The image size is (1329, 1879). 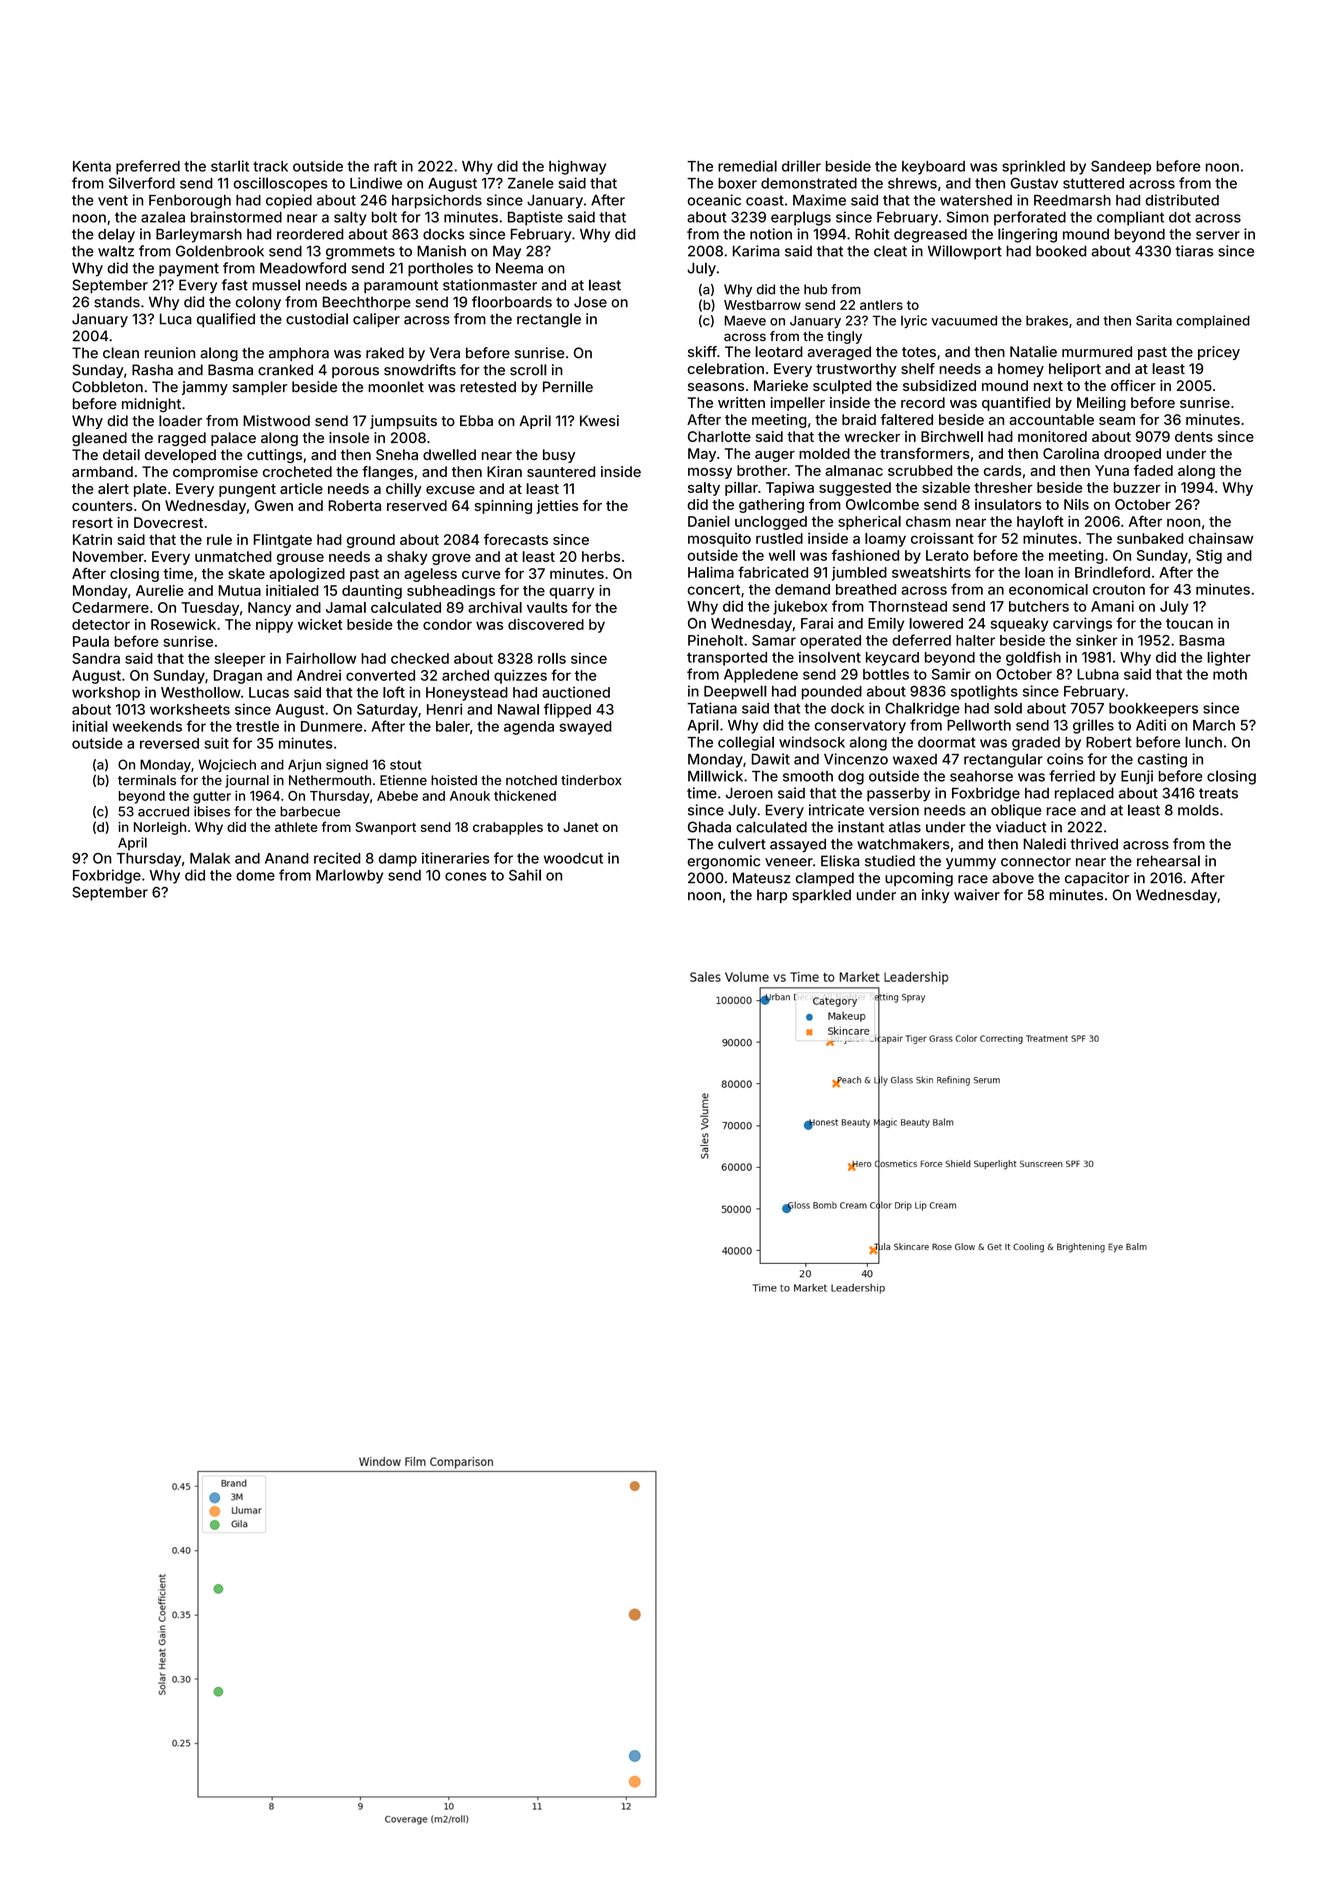 I want to click on athlete, so click(x=296, y=827).
